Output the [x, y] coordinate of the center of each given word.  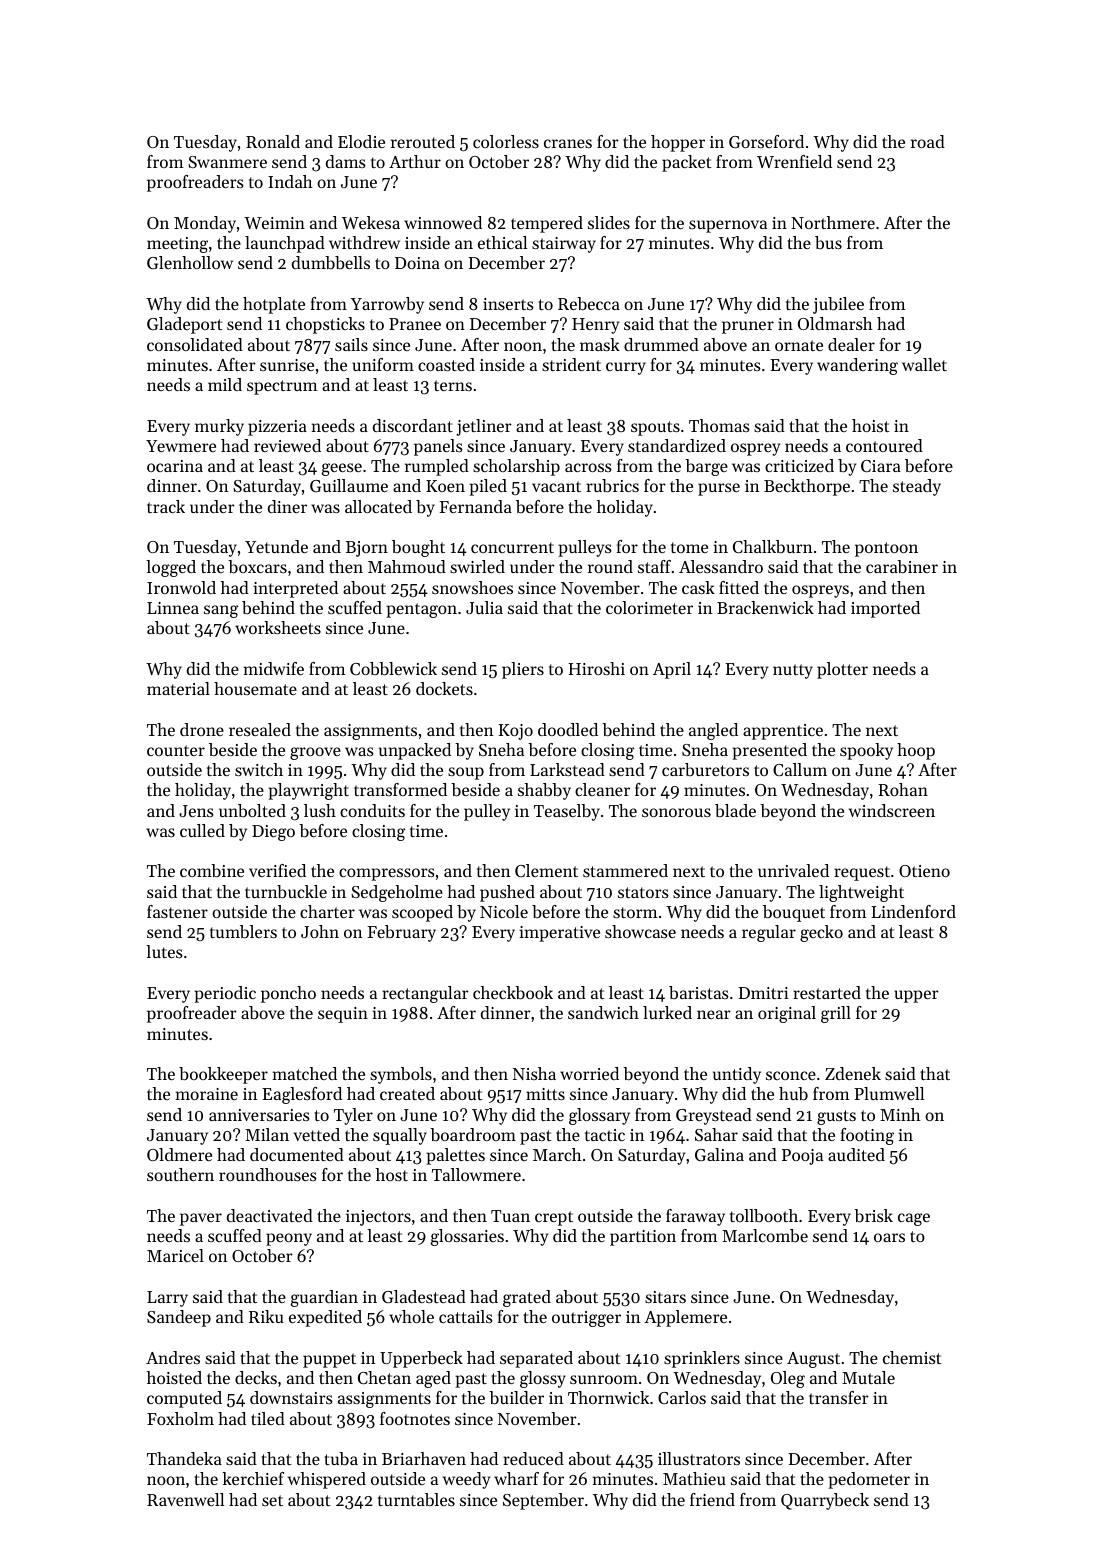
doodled [568, 729]
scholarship [516, 467]
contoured [884, 445]
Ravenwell [185, 1499]
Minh [900, 1114]
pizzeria [277, 428]
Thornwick [608, 1397]
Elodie [361, 141]
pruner [748, 327]
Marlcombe [765, 1235]
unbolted [252, 810]
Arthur [415, 161]
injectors [378, 1218]
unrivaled [793, 870]
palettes [455, 1156]
